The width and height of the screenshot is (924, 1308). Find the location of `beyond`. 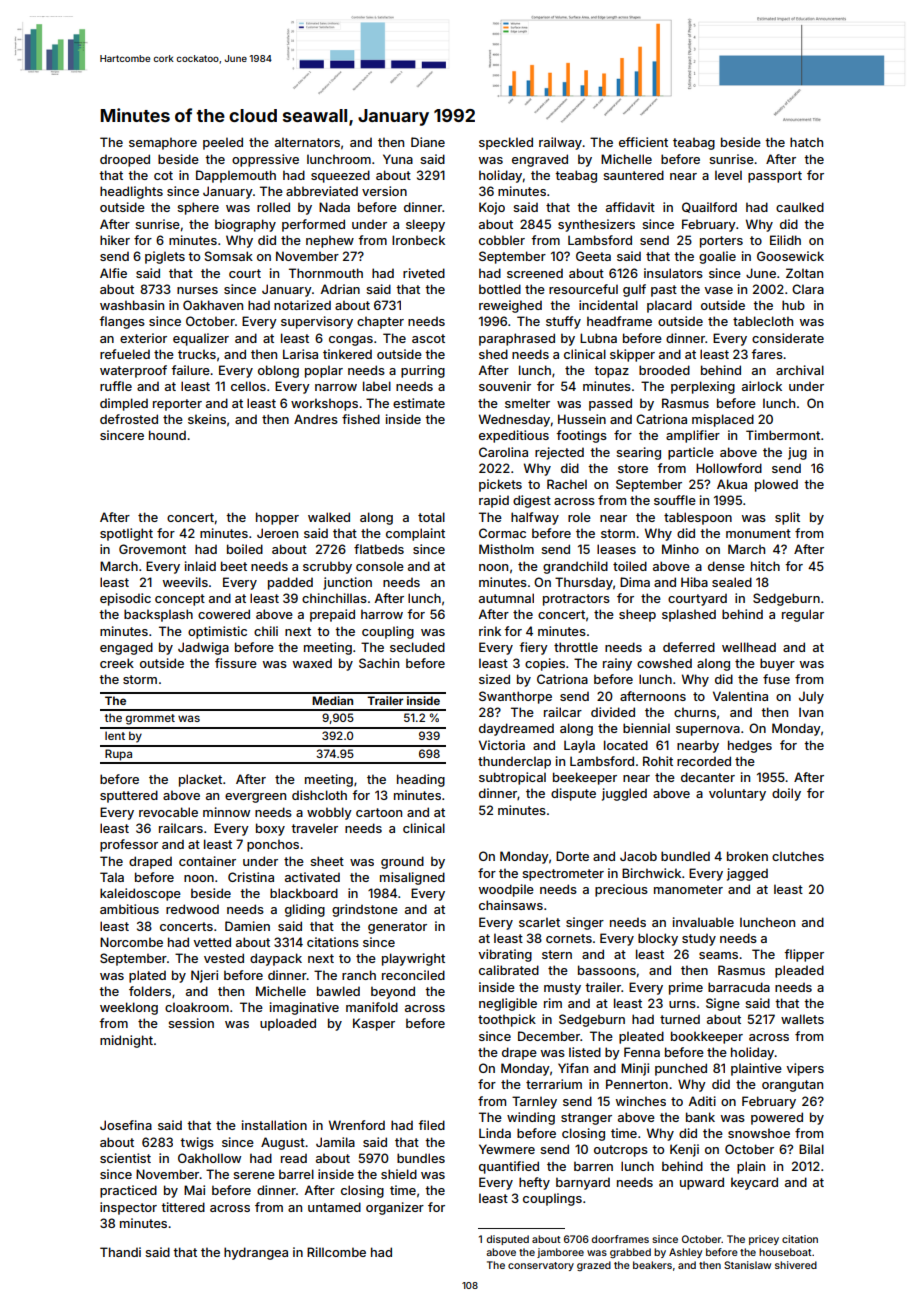

beyond is located at coordinates (393, 992).
